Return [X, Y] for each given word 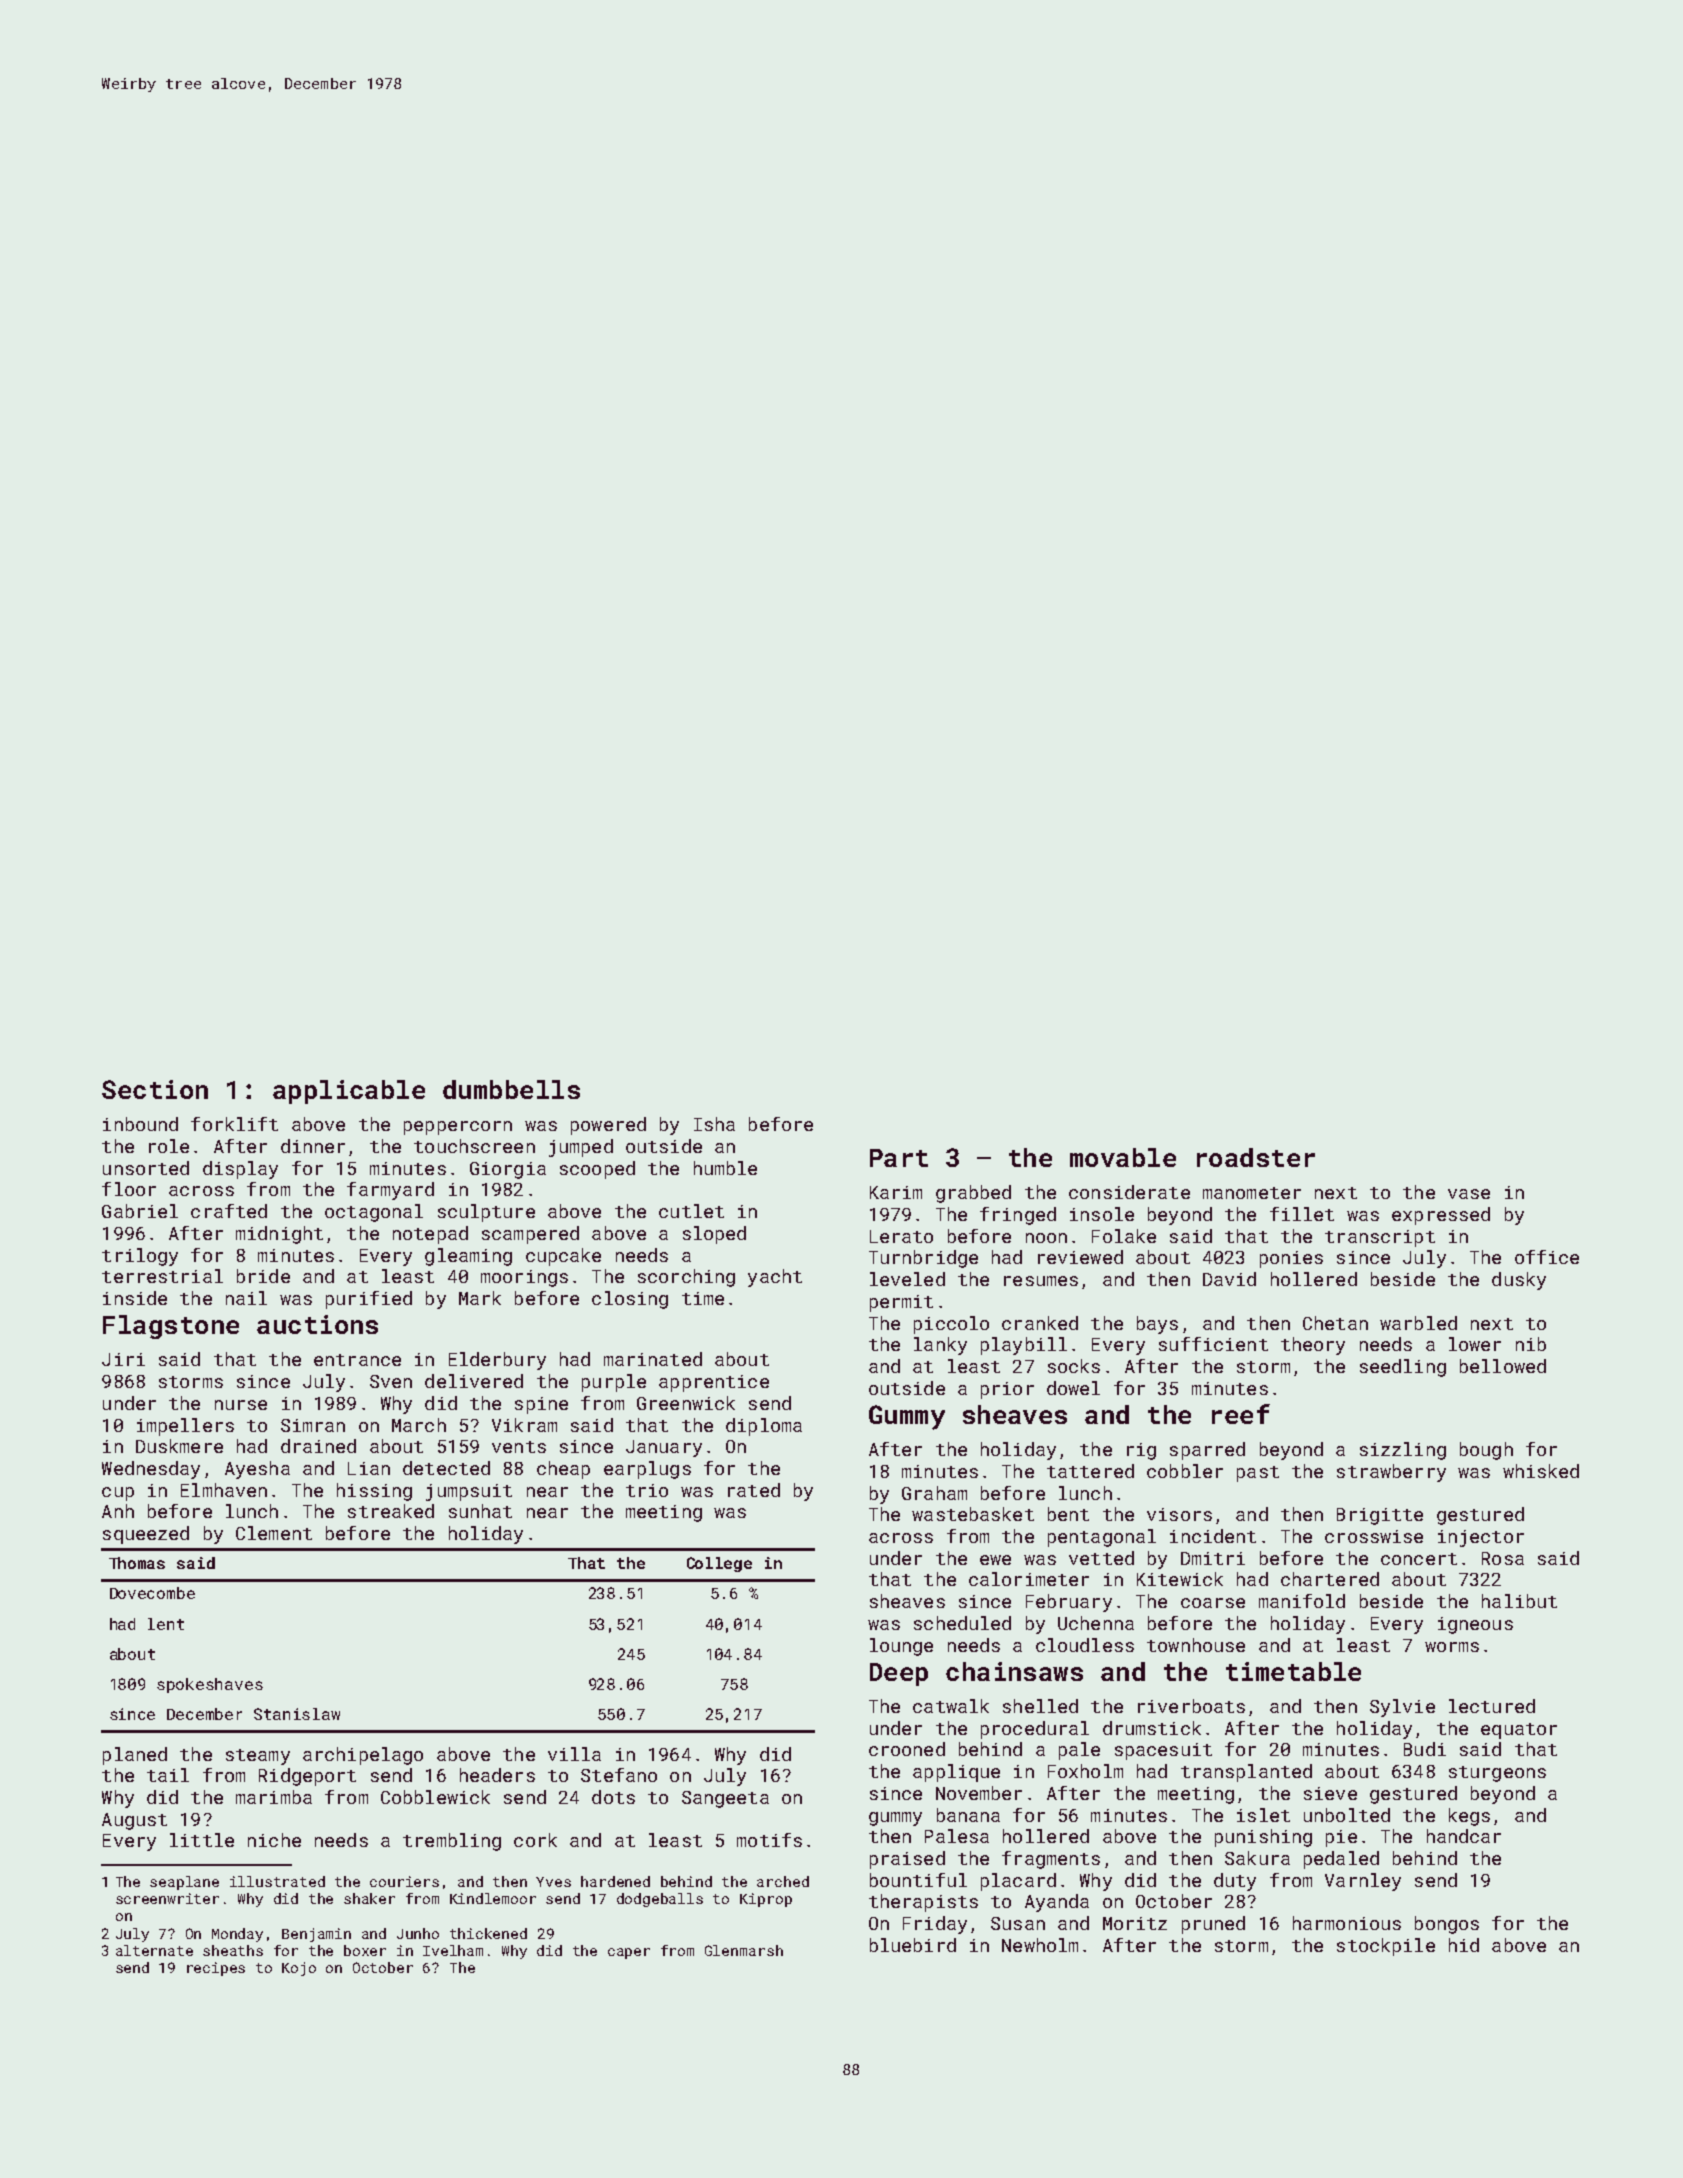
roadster [1256, 1157]
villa [574, 1754]
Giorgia [508, 1170]
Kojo [299, 1969]
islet [1263, 1815]
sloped [714, 1235]
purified [369, 1300]
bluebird [913, 1945]
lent [166, 1624]
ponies [1291, 1259]
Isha [714, 1124]
